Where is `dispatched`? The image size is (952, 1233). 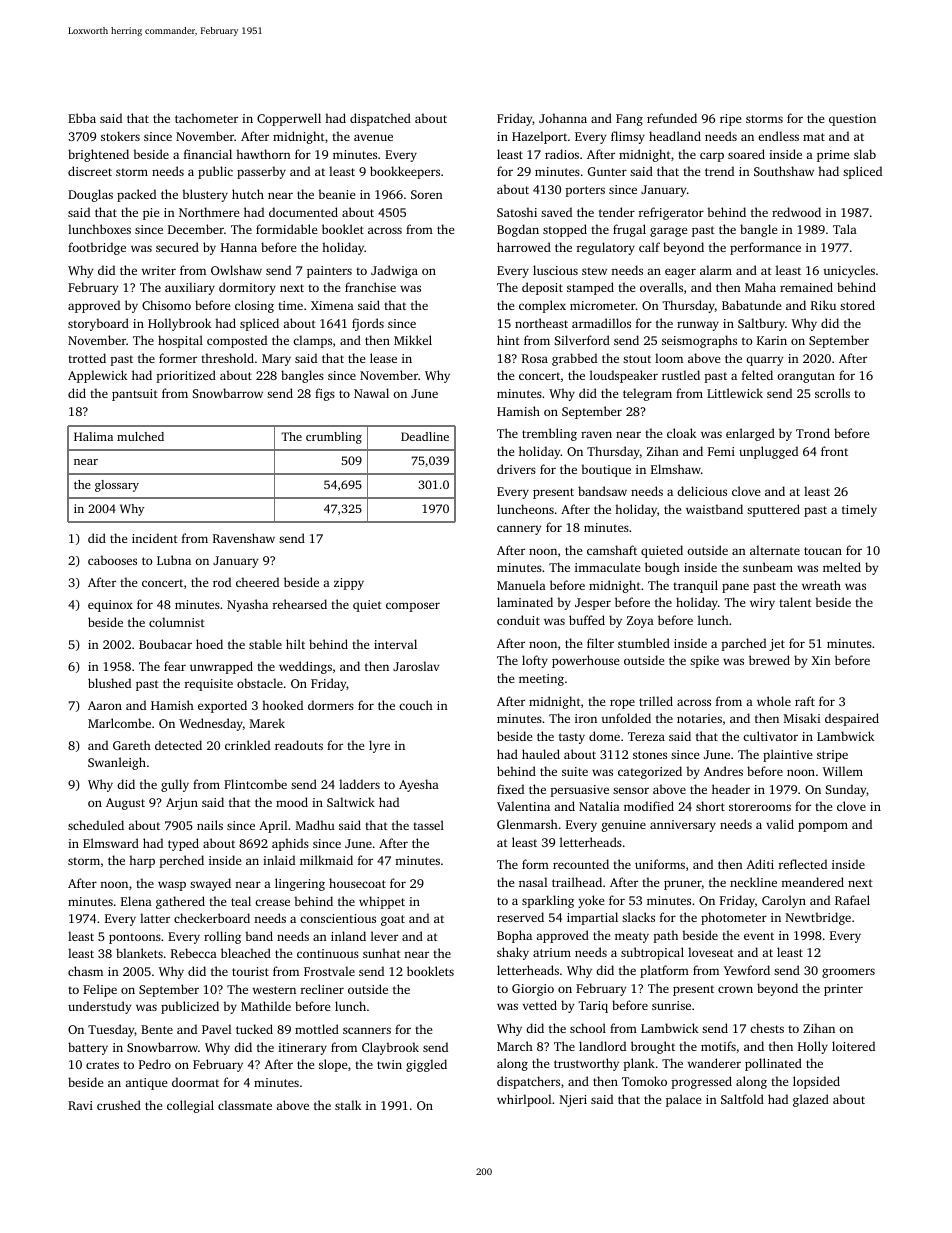 dispatched is located at coordinates (380, 119).
